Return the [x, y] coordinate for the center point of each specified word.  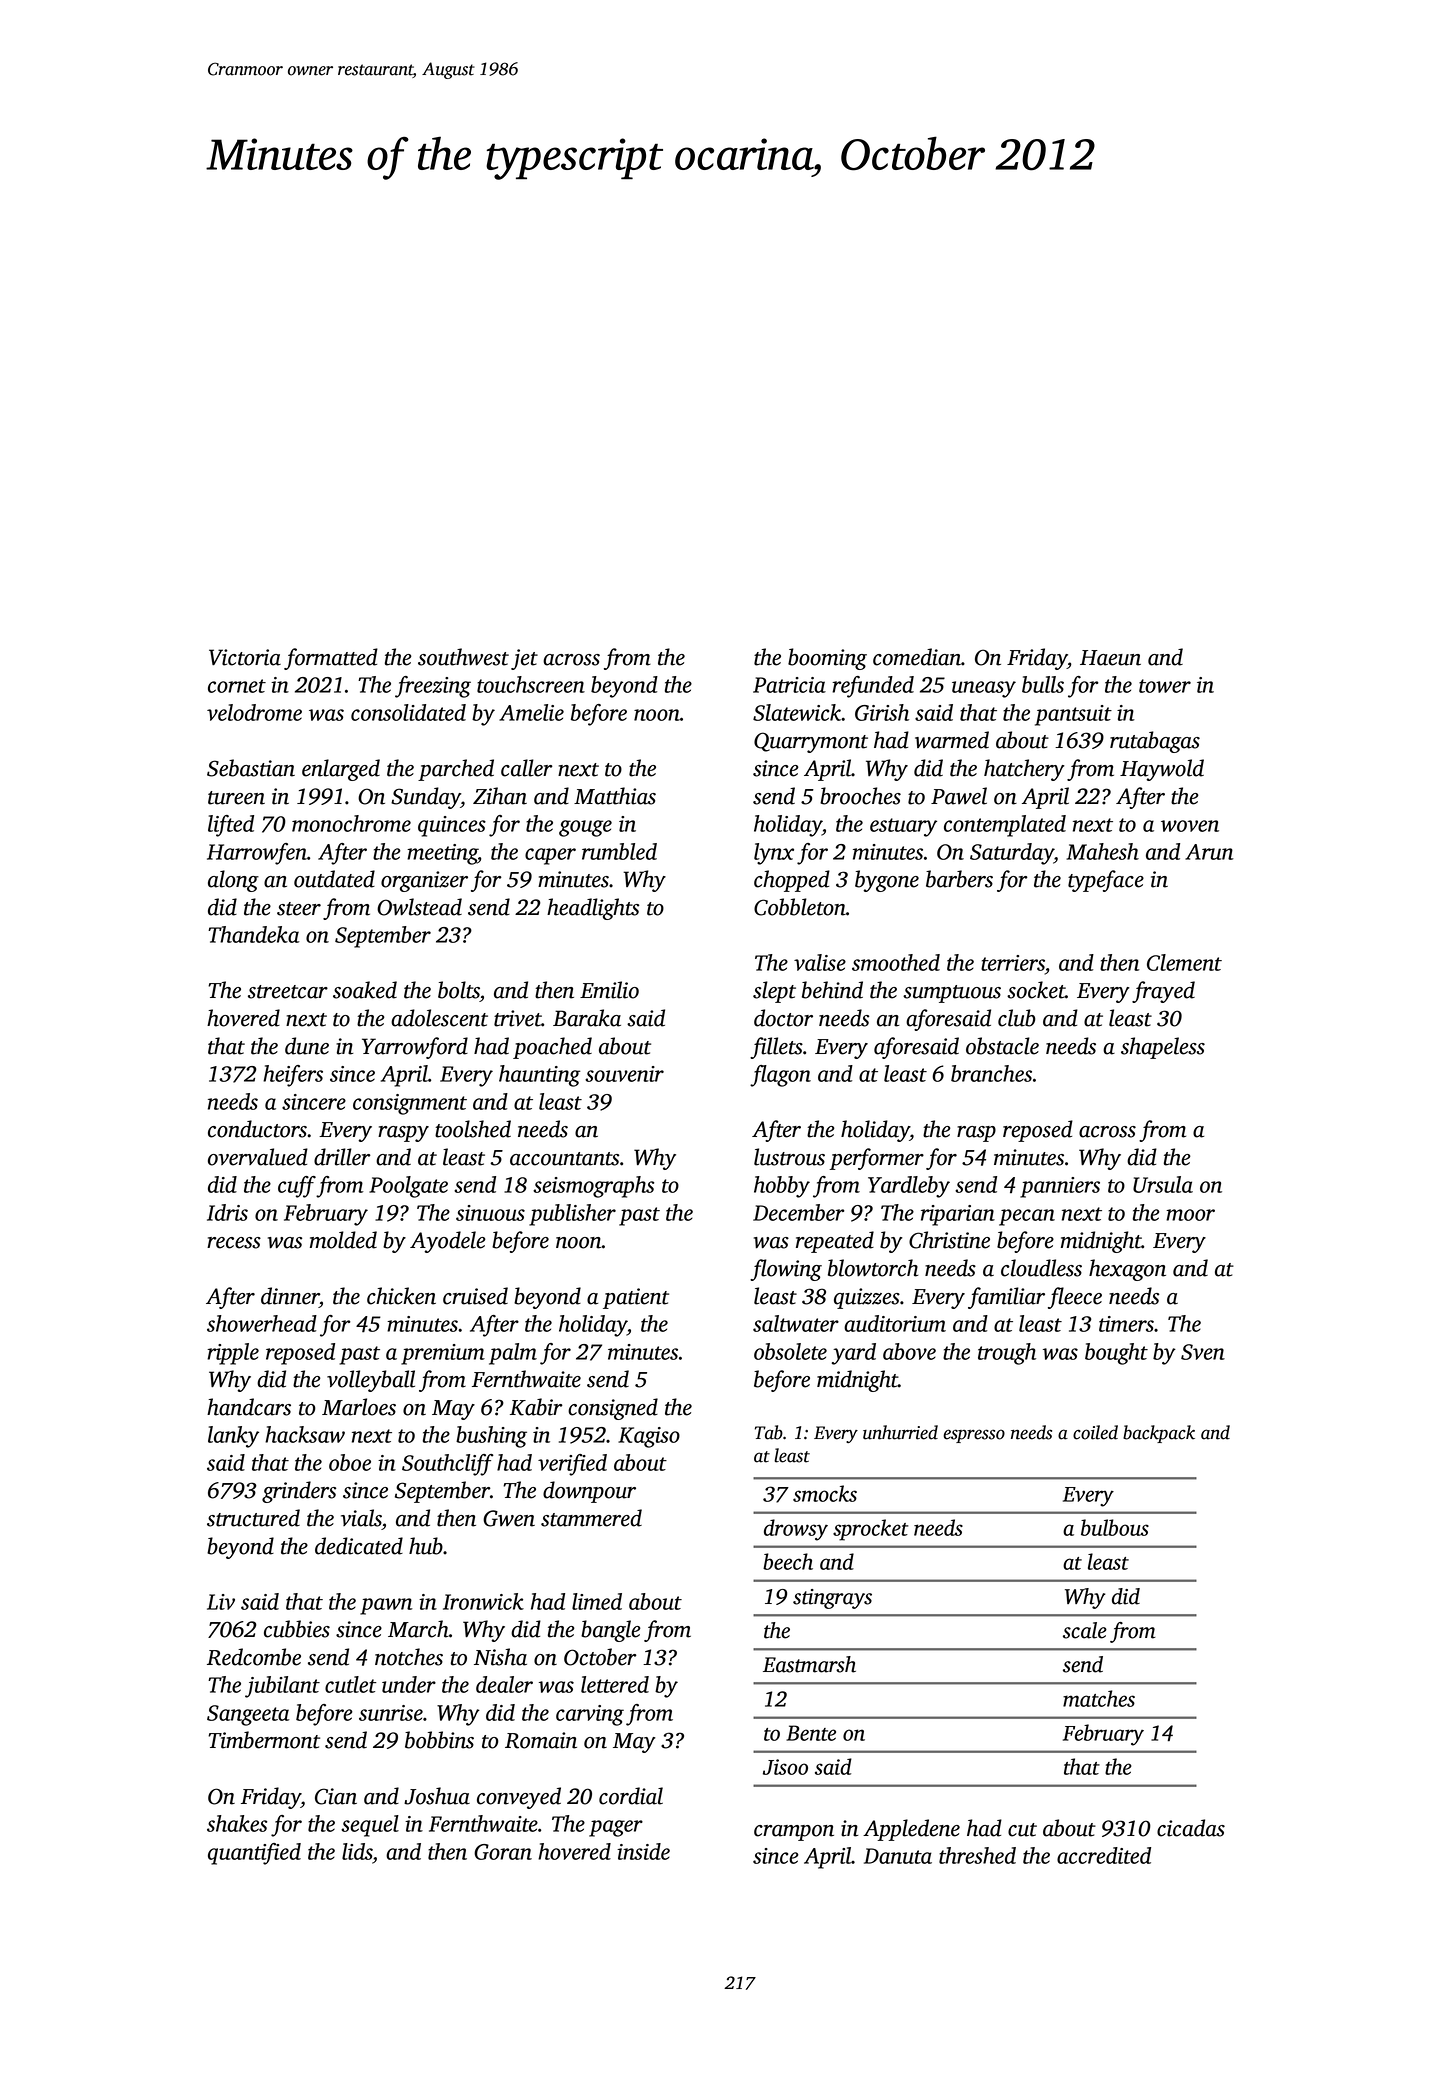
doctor [783, 1018]
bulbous [1115, 1527]
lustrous [789, 1157]
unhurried [900, 1432]
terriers [1013, 963]
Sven [1203, 1352]
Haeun [1110, 658]
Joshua [437, 1796]
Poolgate [408, 1187]
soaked [365, 990]
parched [456, 770]
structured [253, 1518]
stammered [591, 1518]
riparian [958, 1215]
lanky [233, 1437]
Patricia [789, 685]
